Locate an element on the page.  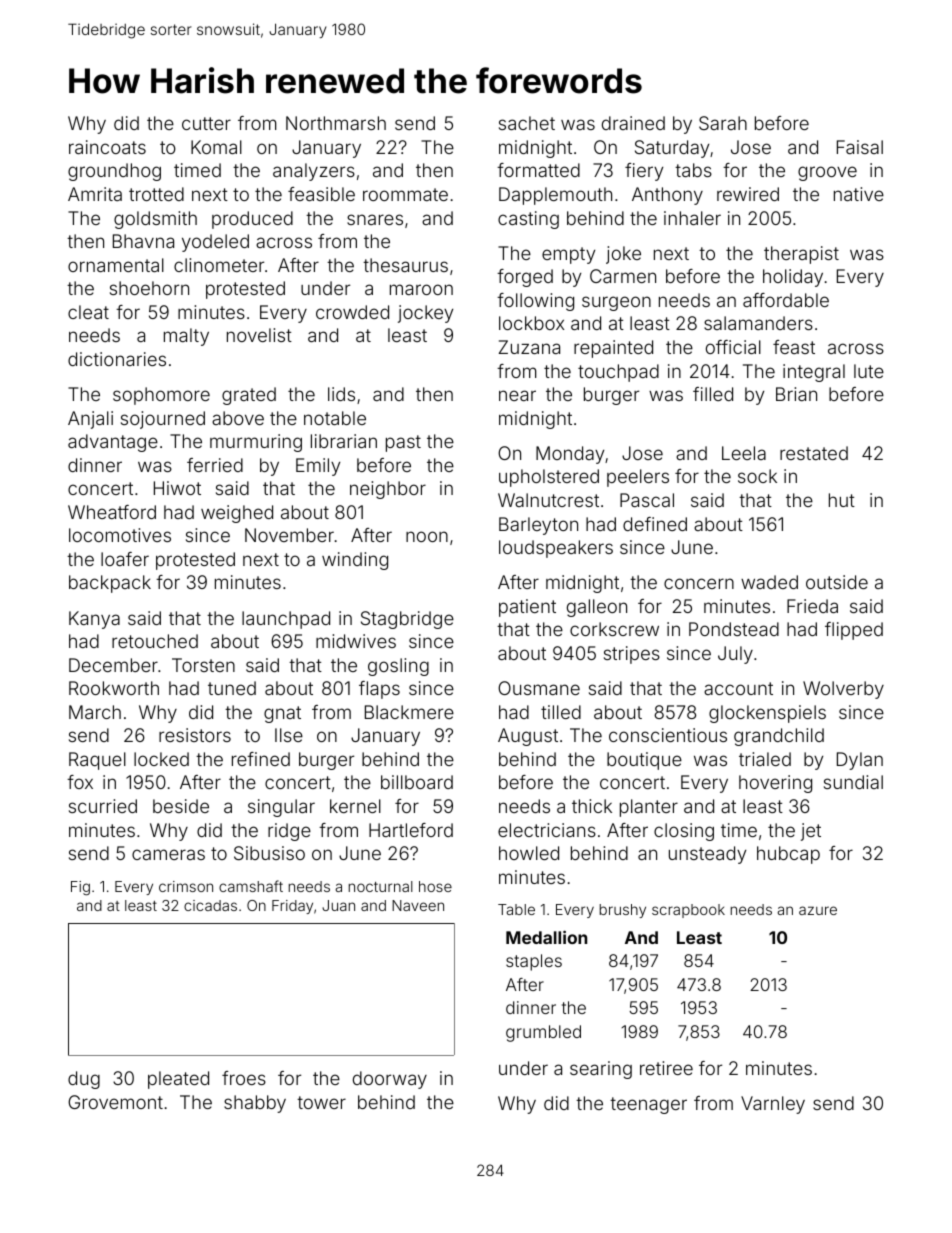
Grovemont is located at coordinates (115, 1102).
